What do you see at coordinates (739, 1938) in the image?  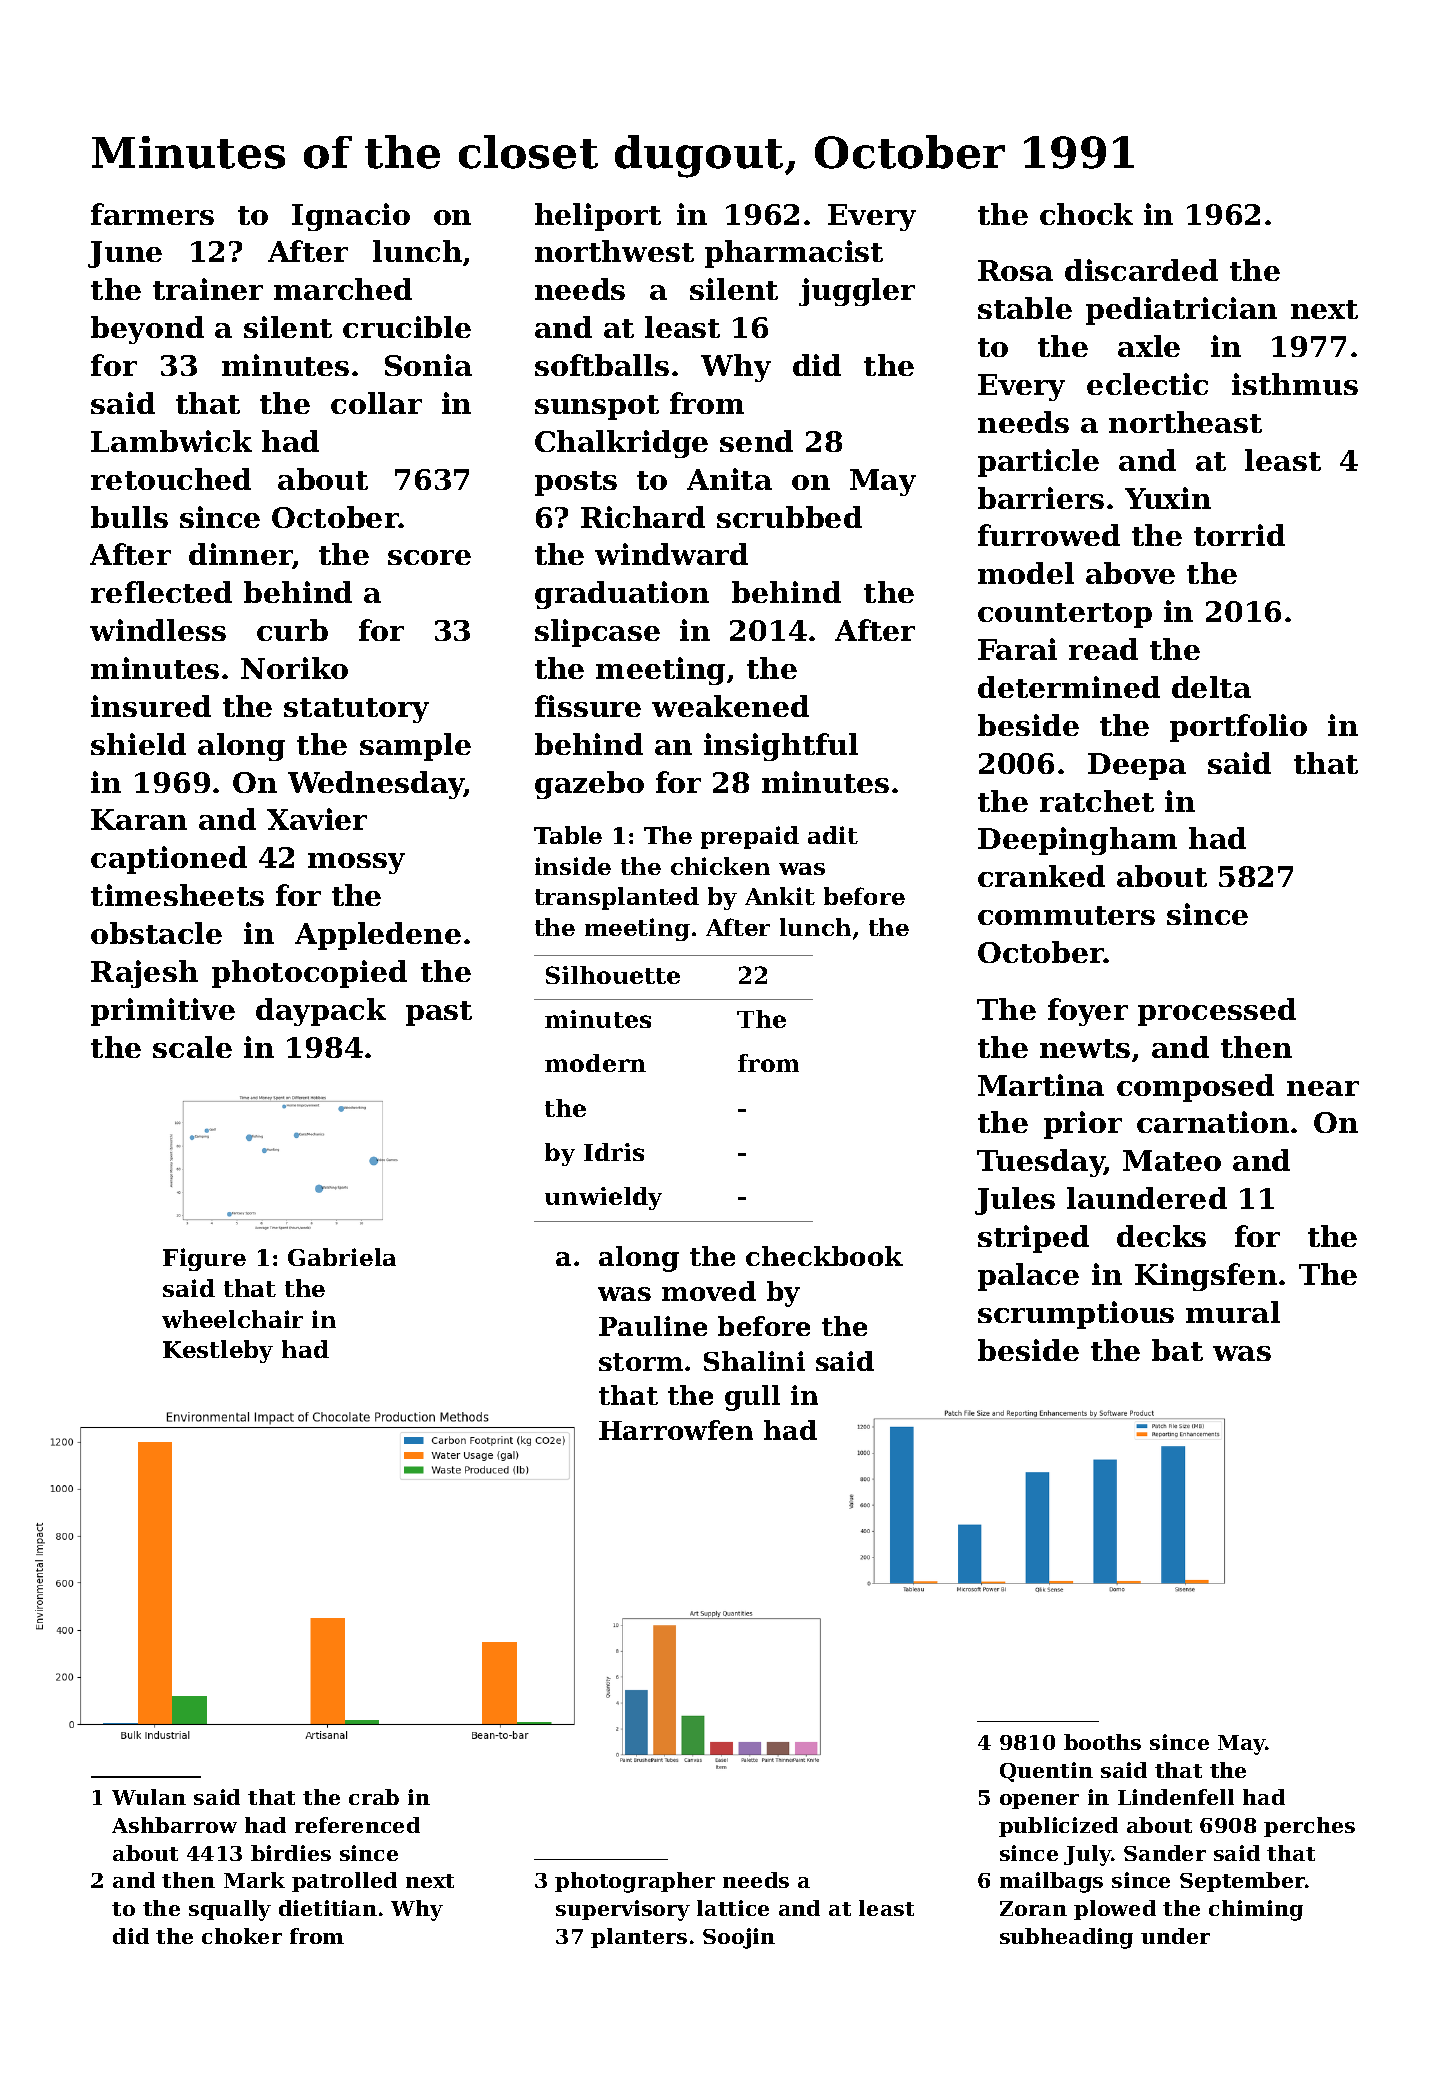 I see `Soojin` at bounding box center [739, 1938].
